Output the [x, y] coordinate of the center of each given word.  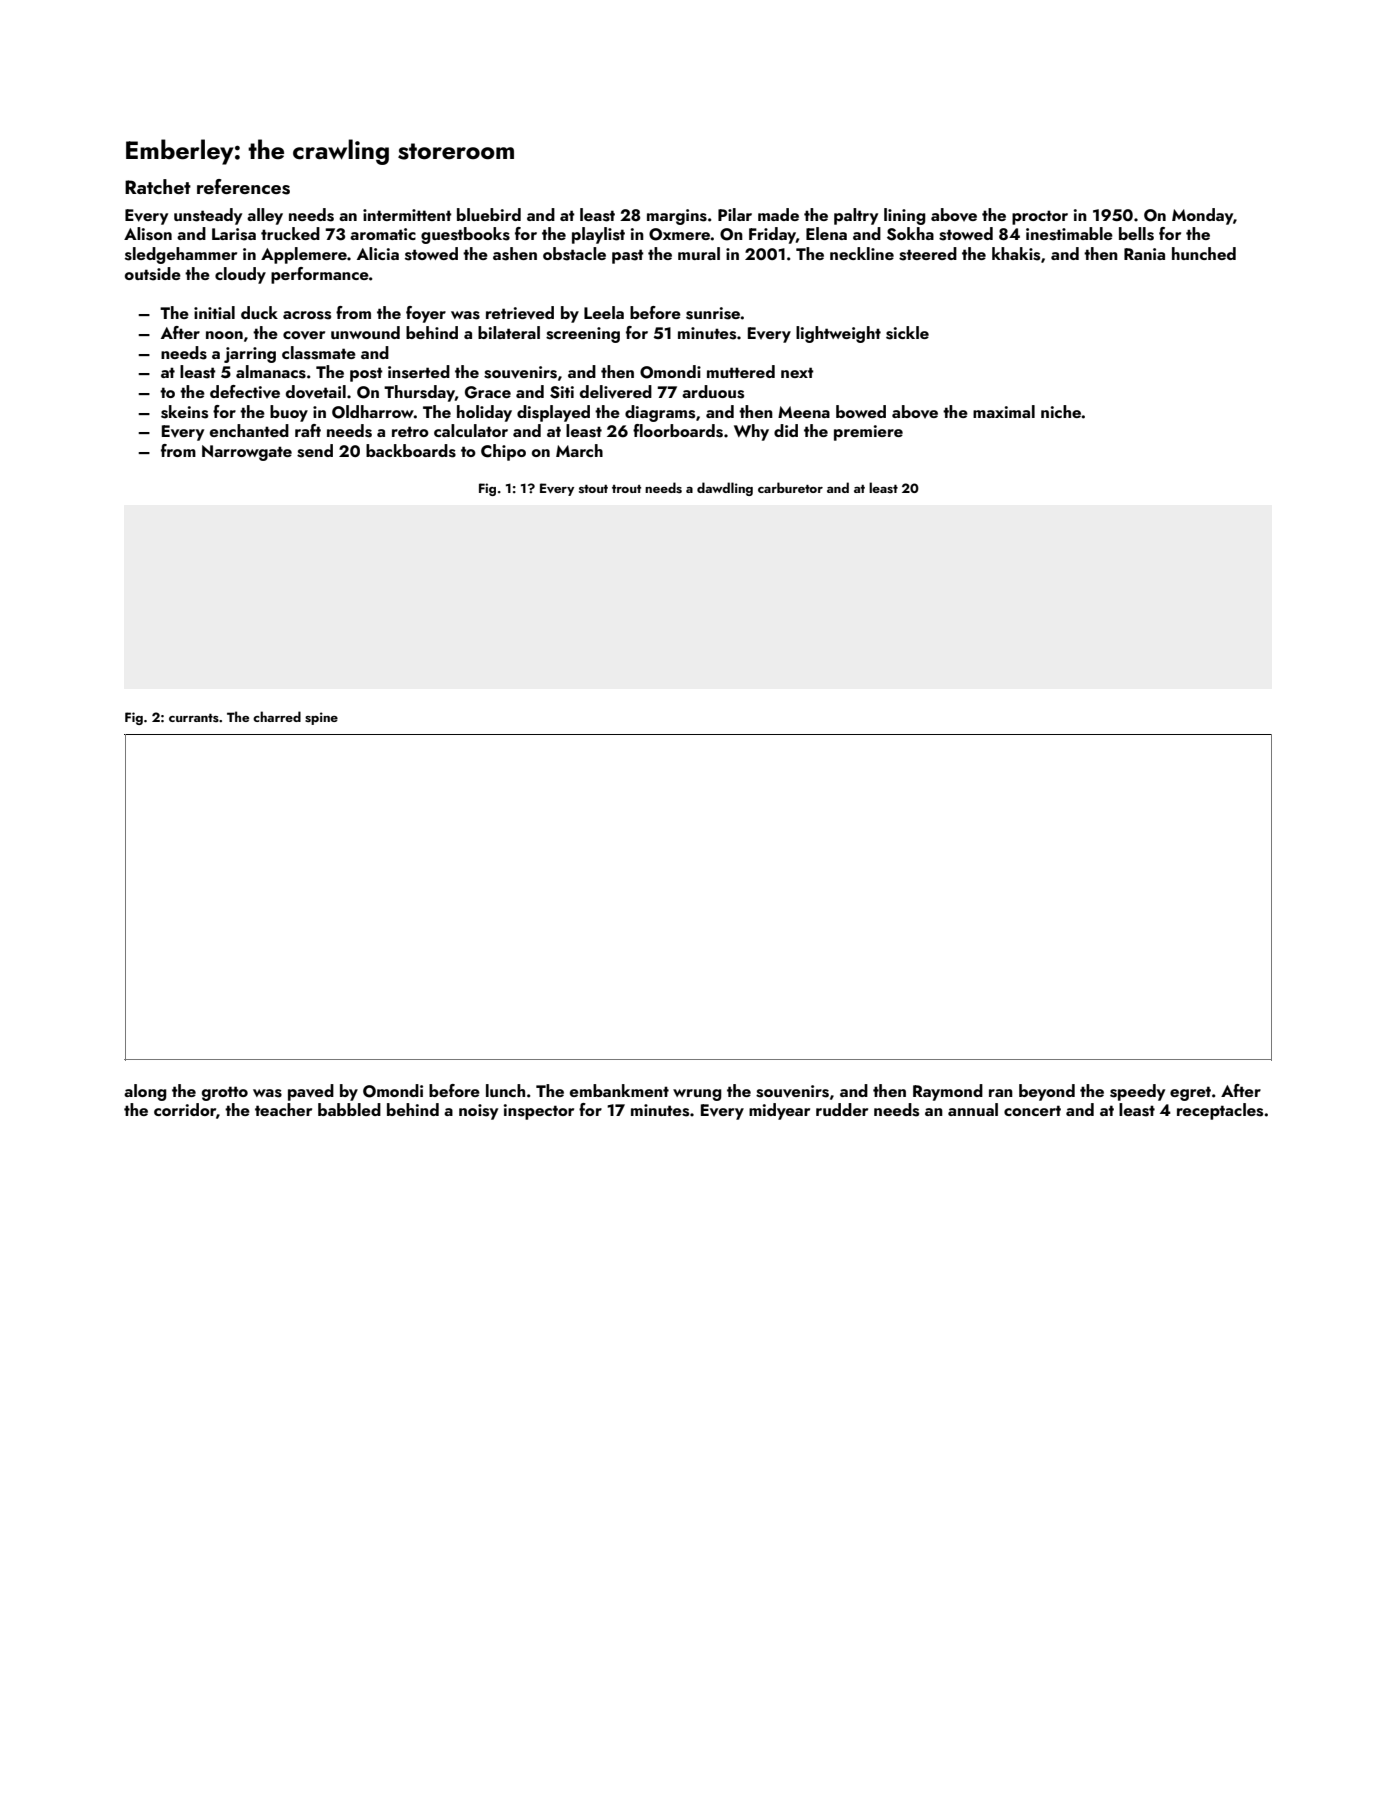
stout [593, 489]
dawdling [725, 489]
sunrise [713, 313]
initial [214, 312]
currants [194, 718]
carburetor [790, 487]
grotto [225, 1093]
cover [304, 335]
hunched [1204, 253]
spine [321, 718]
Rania [1144, 254]
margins [677, 217]
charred [277, 716]
